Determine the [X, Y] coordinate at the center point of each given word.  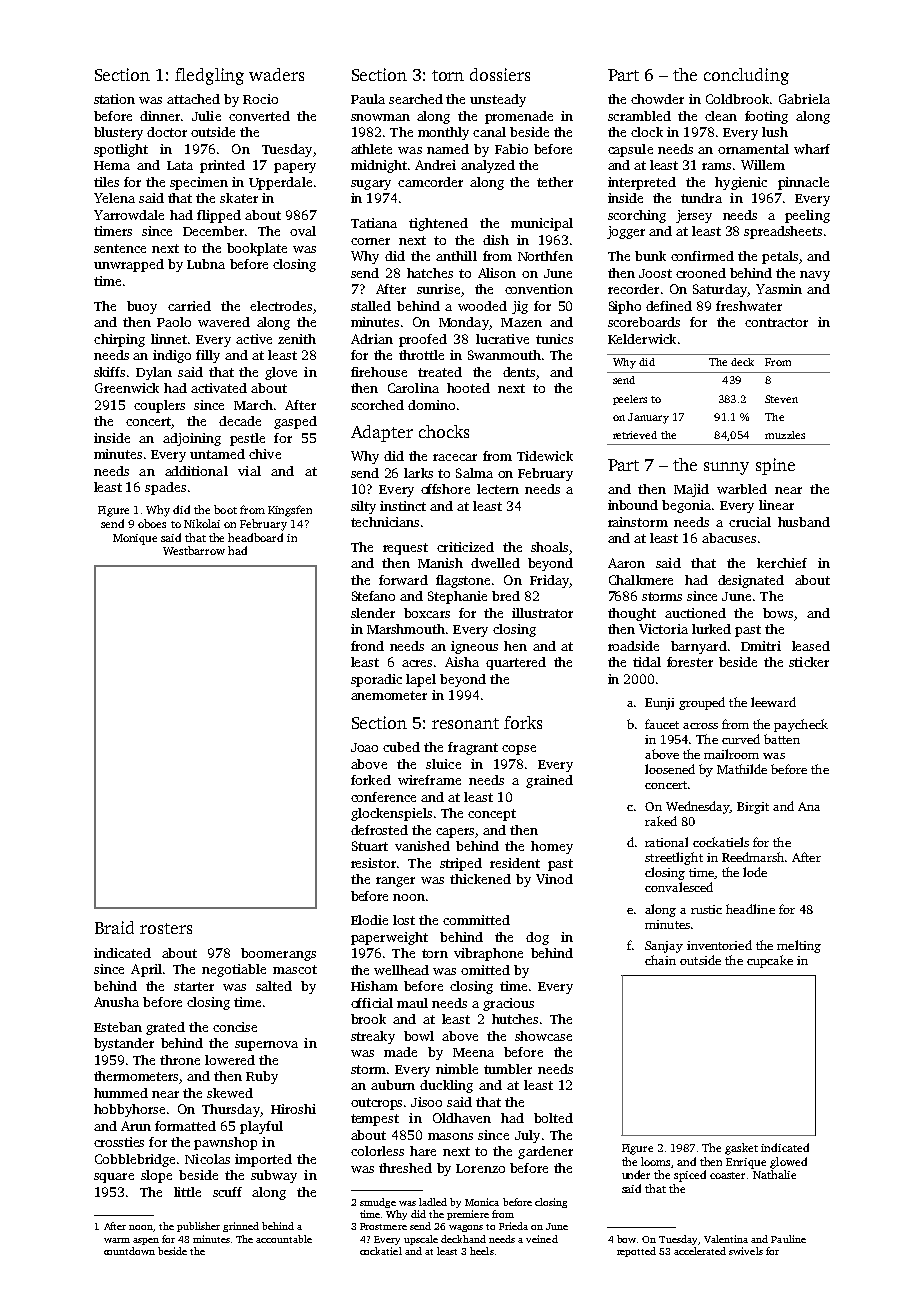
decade [240, 421]
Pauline [788, 1239]
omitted [485, 970]
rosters [166, 928]
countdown [129, 1251]
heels [482, 1251]
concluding [746, 76]
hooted [468, 388]
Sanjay [664, 947]
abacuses [729, 538]
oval [303, 231]
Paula [368, 99]
